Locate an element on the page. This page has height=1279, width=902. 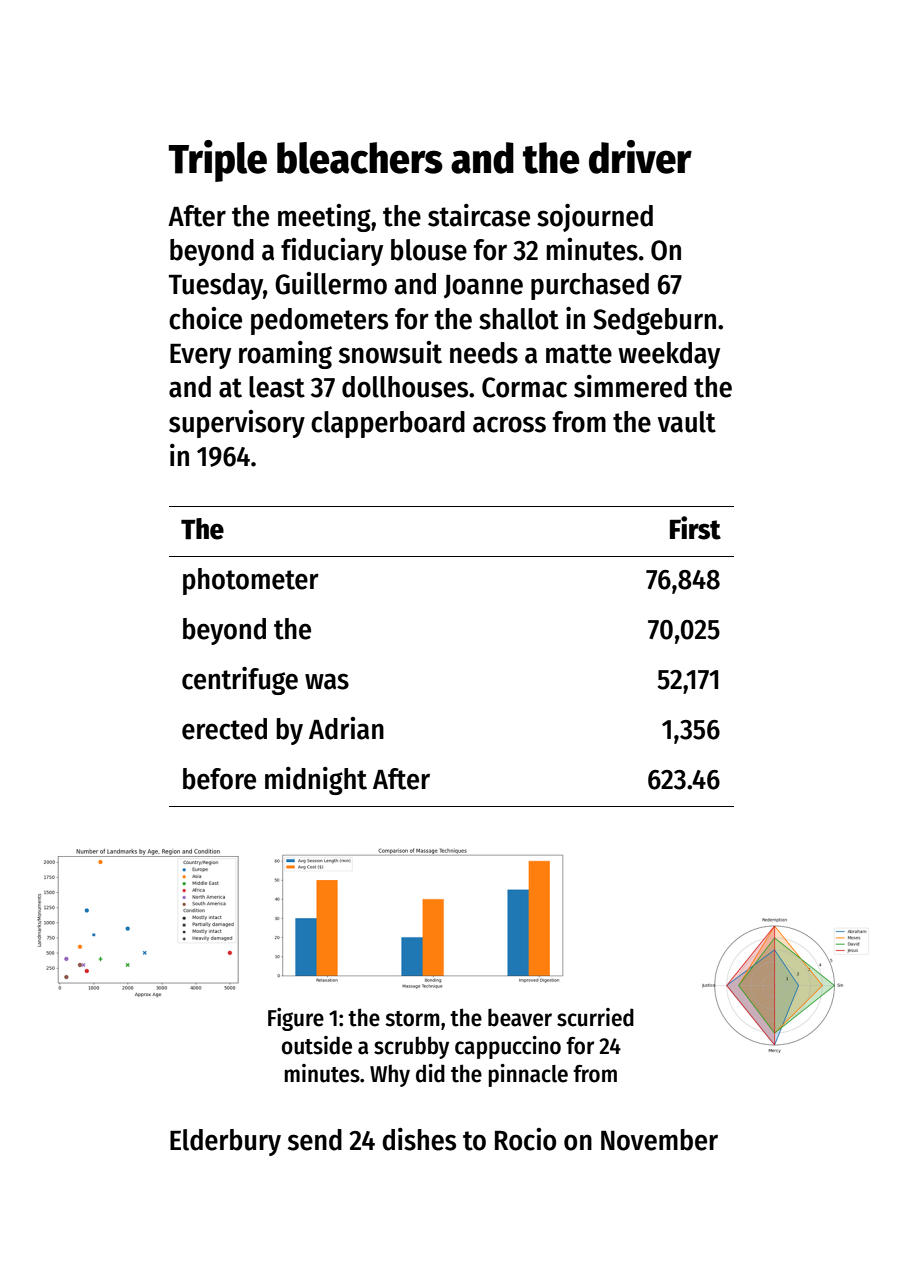
pedometers is located at coordinates (319, 321).
